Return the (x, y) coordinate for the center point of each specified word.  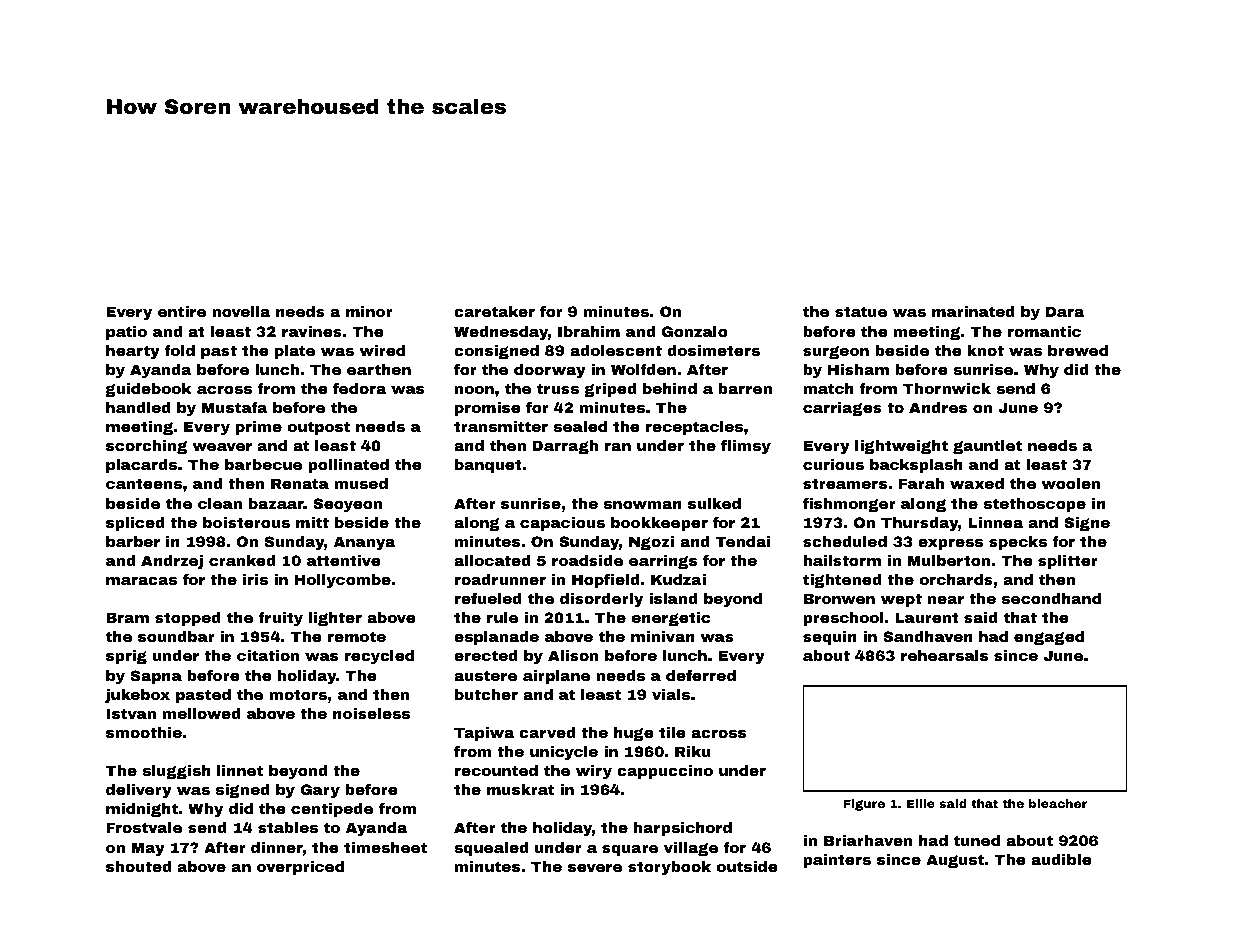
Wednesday (501, 333)
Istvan (131, 713)
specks (1018, 543)
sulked (714, 503)
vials (671, 694)
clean (220, 503)
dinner (277, 847)
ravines (312, 331)
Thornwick (947, 388)
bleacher (1058, 803)
